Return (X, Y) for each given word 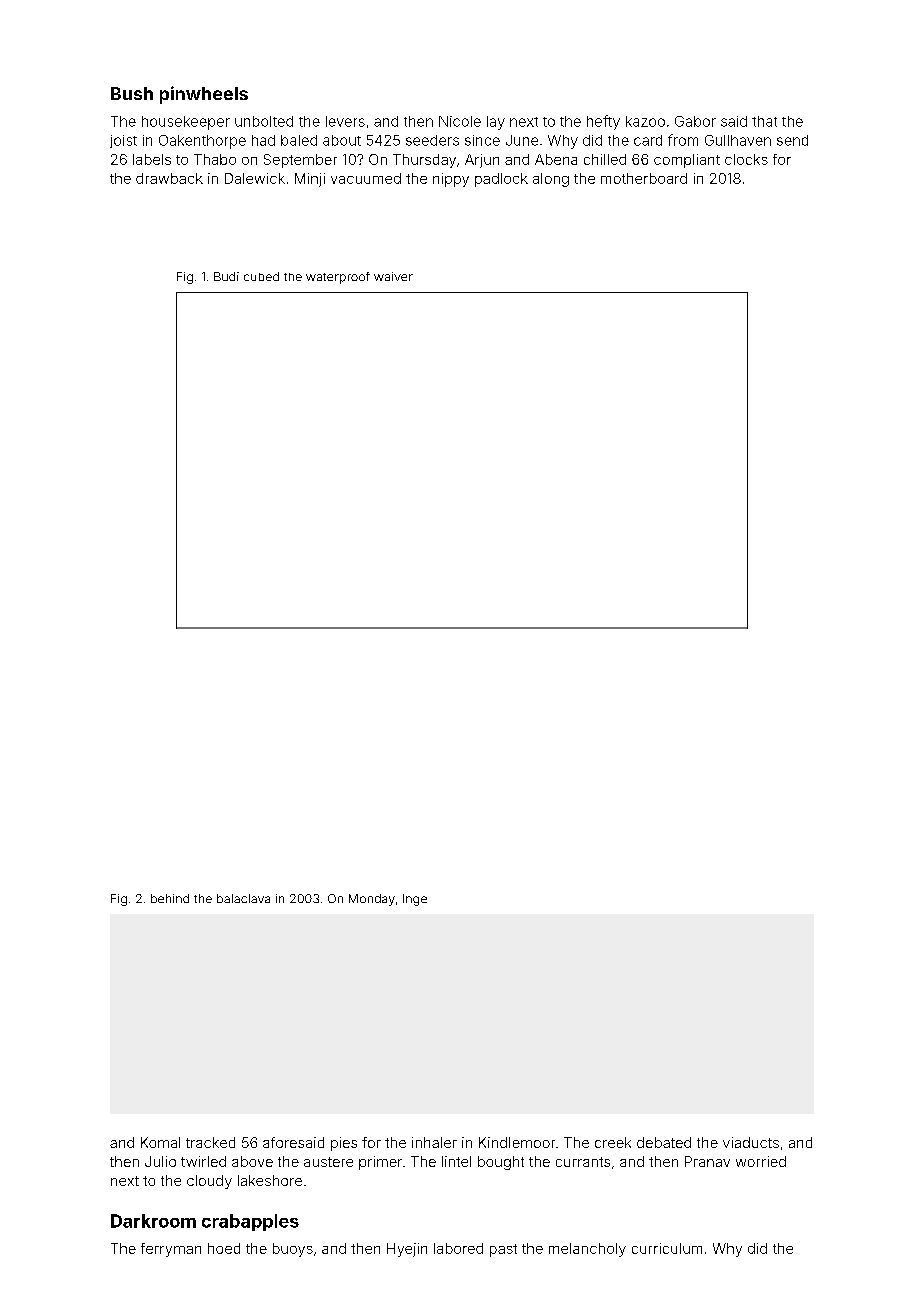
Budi (226, 276)
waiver (393, 276)
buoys (293, 1250)
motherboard (644, 178)
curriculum (667, 1248)
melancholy (587, 1250)
